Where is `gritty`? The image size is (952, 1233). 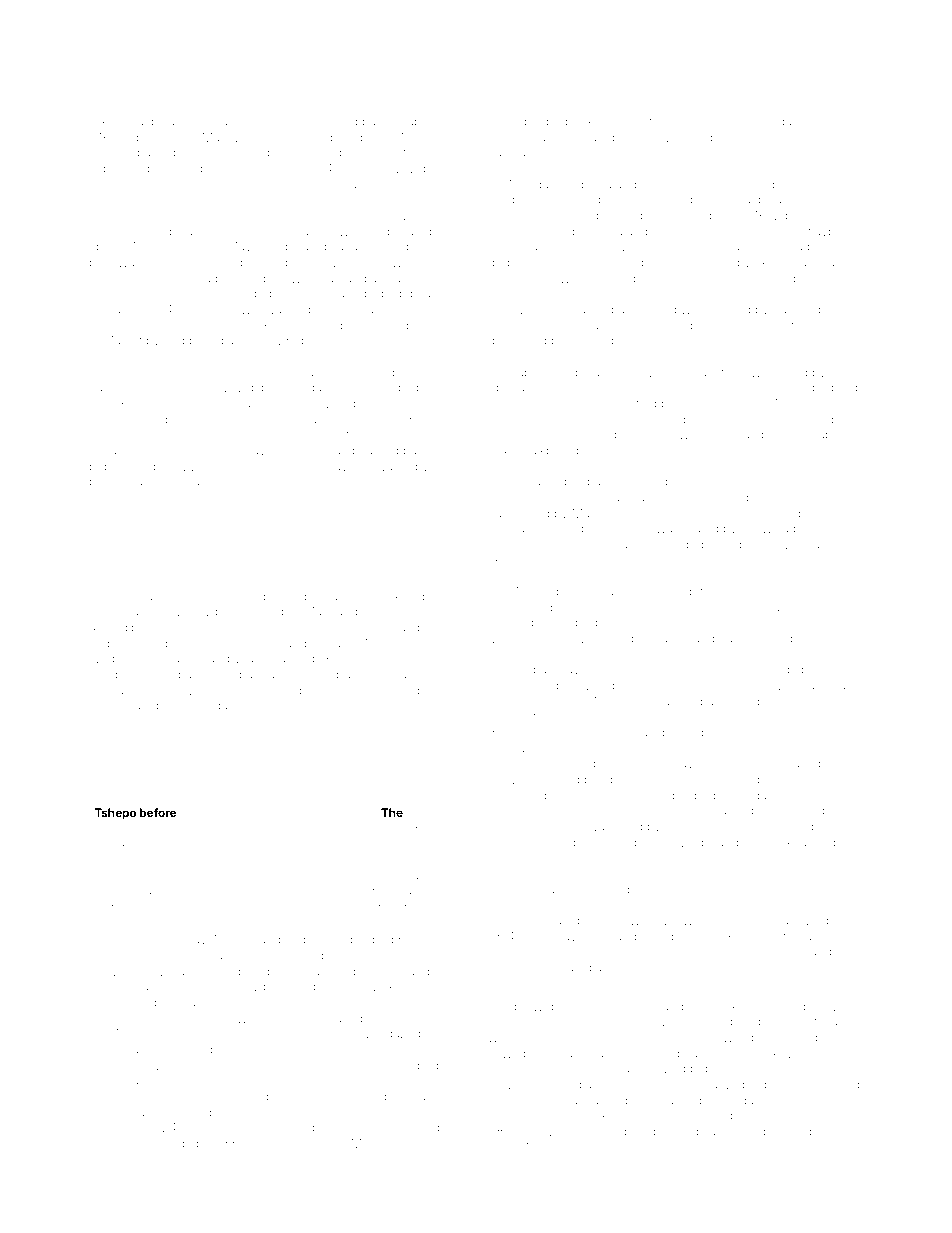 gritty is located at coordinates (702, 484).
